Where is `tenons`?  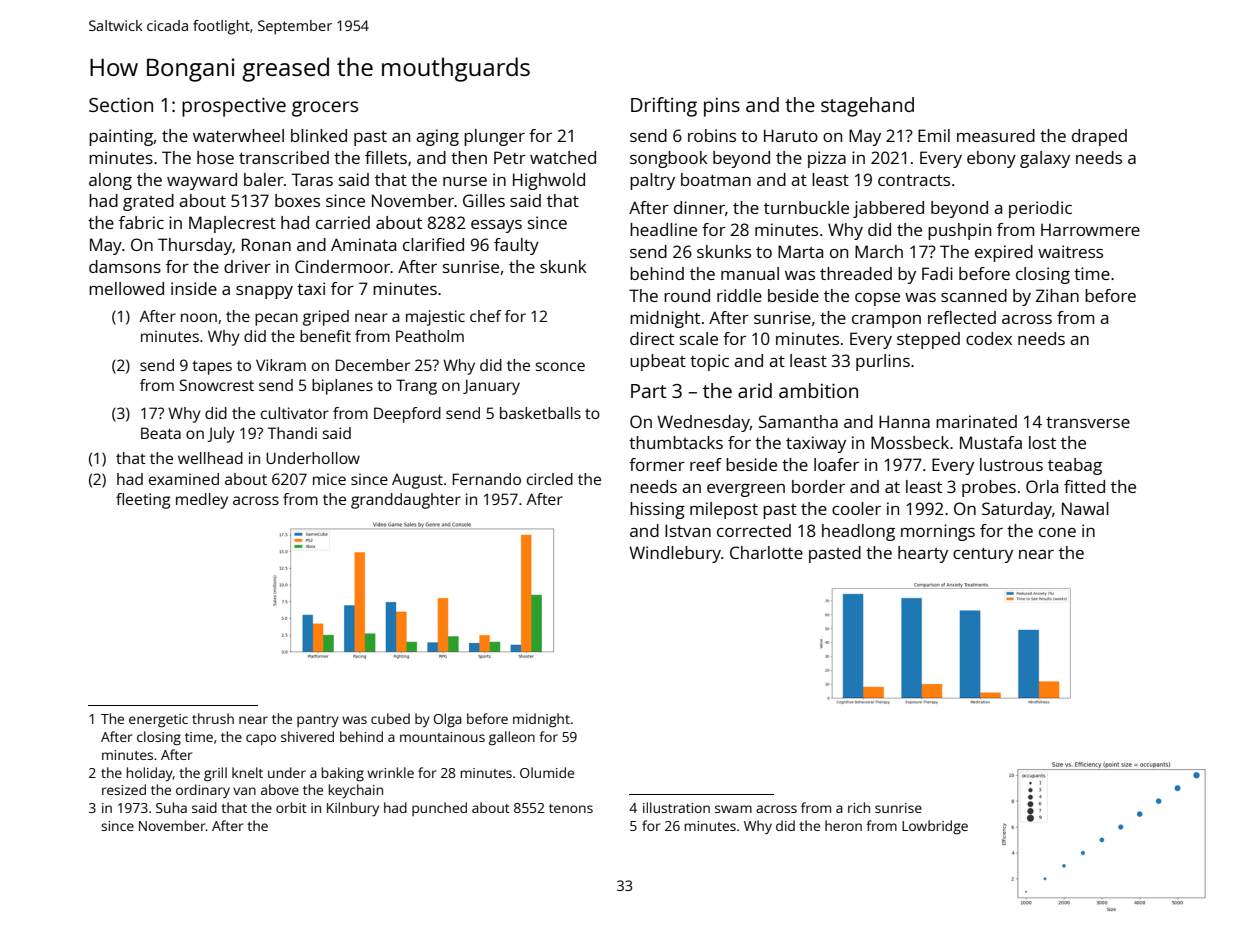
tenons is located at coordinates (571, 808).
